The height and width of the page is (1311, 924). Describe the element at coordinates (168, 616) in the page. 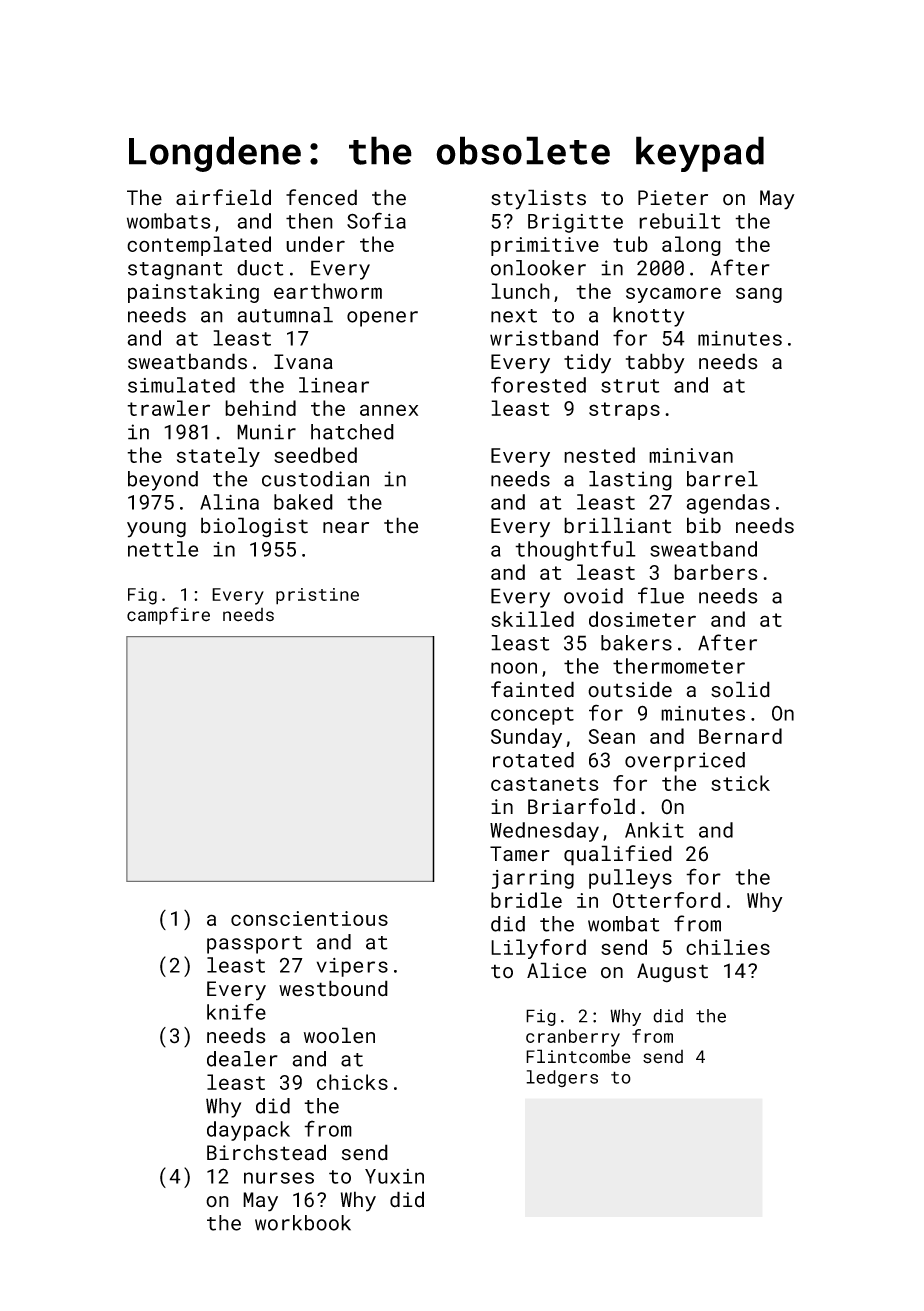

I see `campfire` at that location.
